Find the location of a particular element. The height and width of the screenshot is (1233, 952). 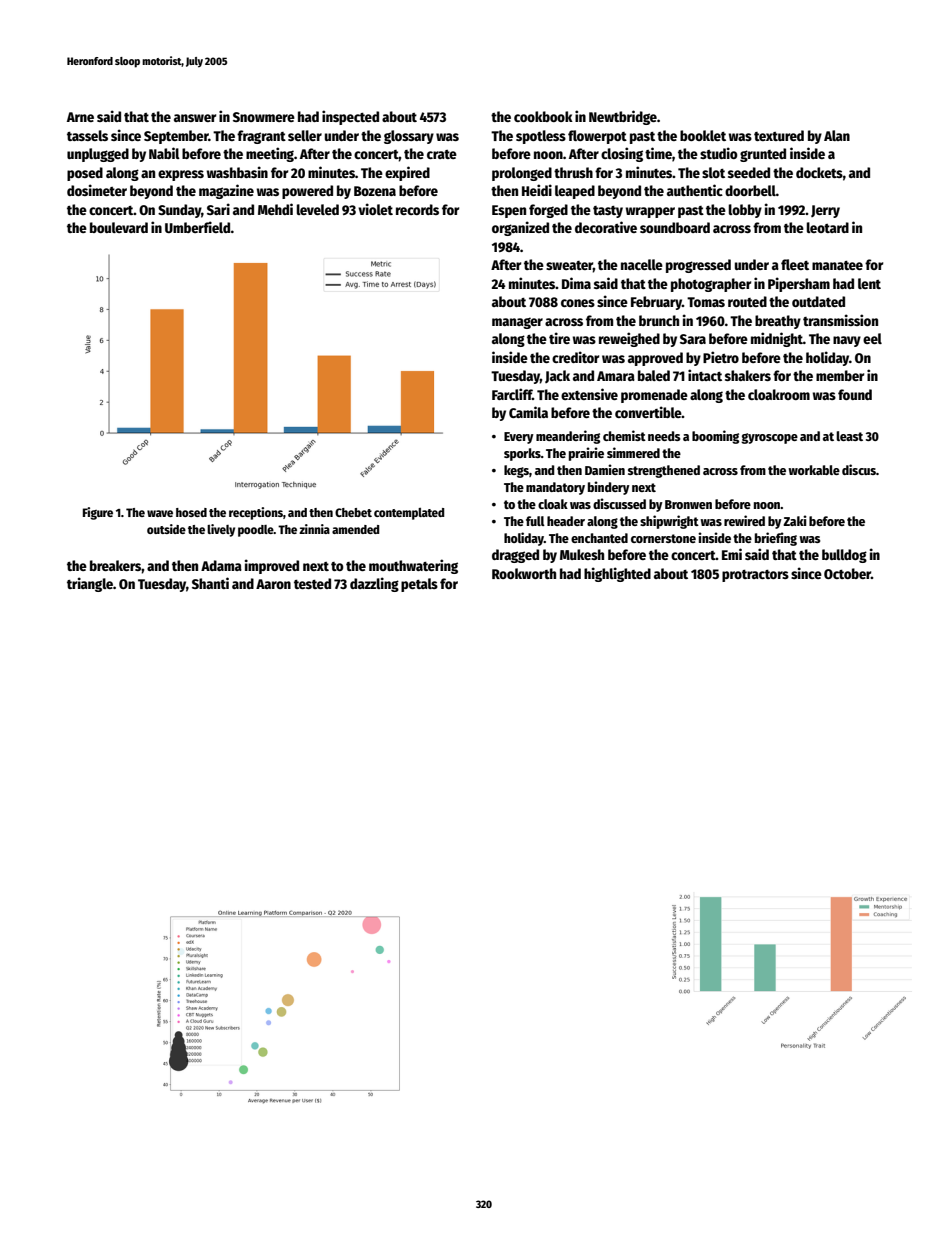

manager is located at coordinates (517, 323).
